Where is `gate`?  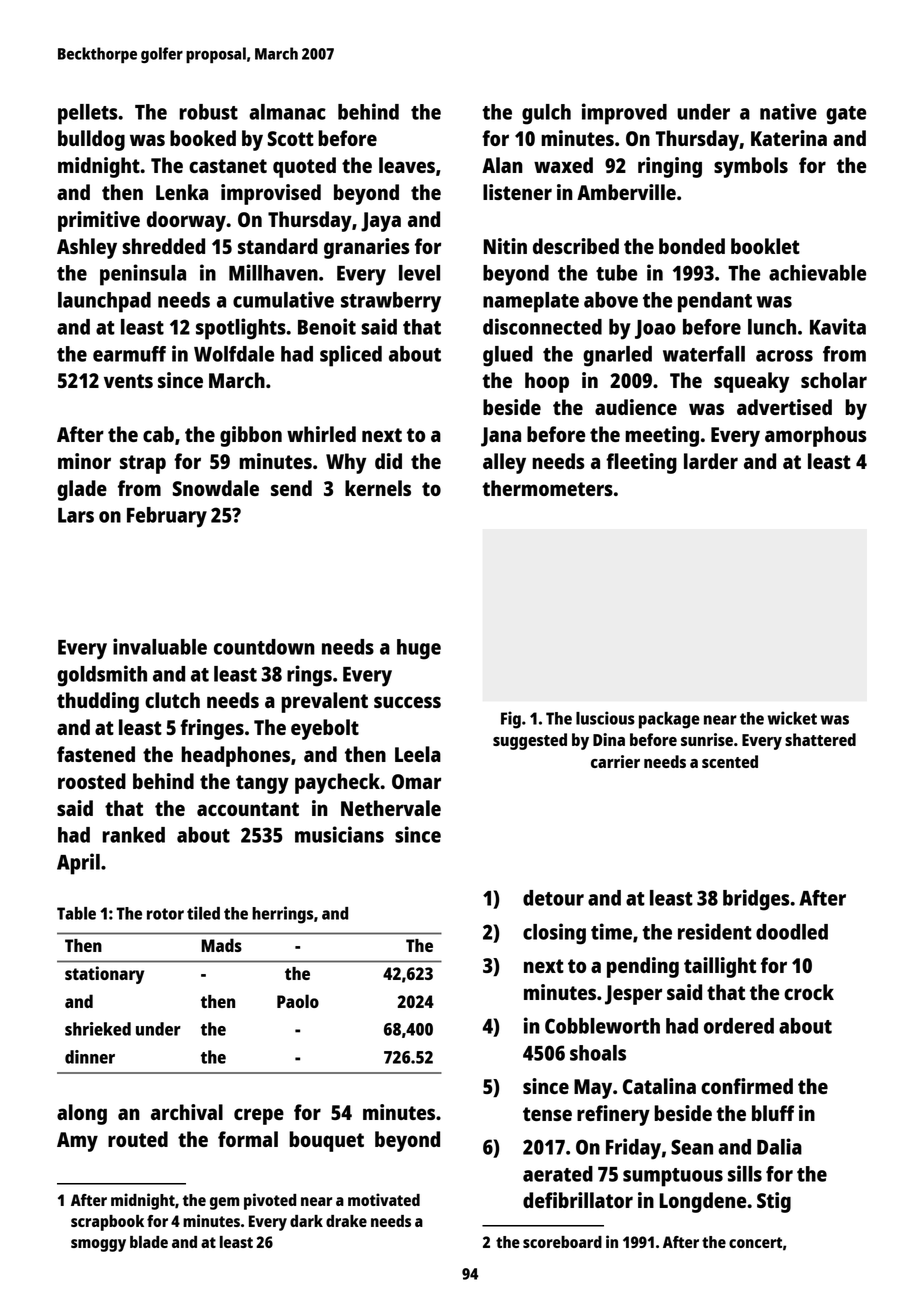
gate is located at coordinates (846, 115).
